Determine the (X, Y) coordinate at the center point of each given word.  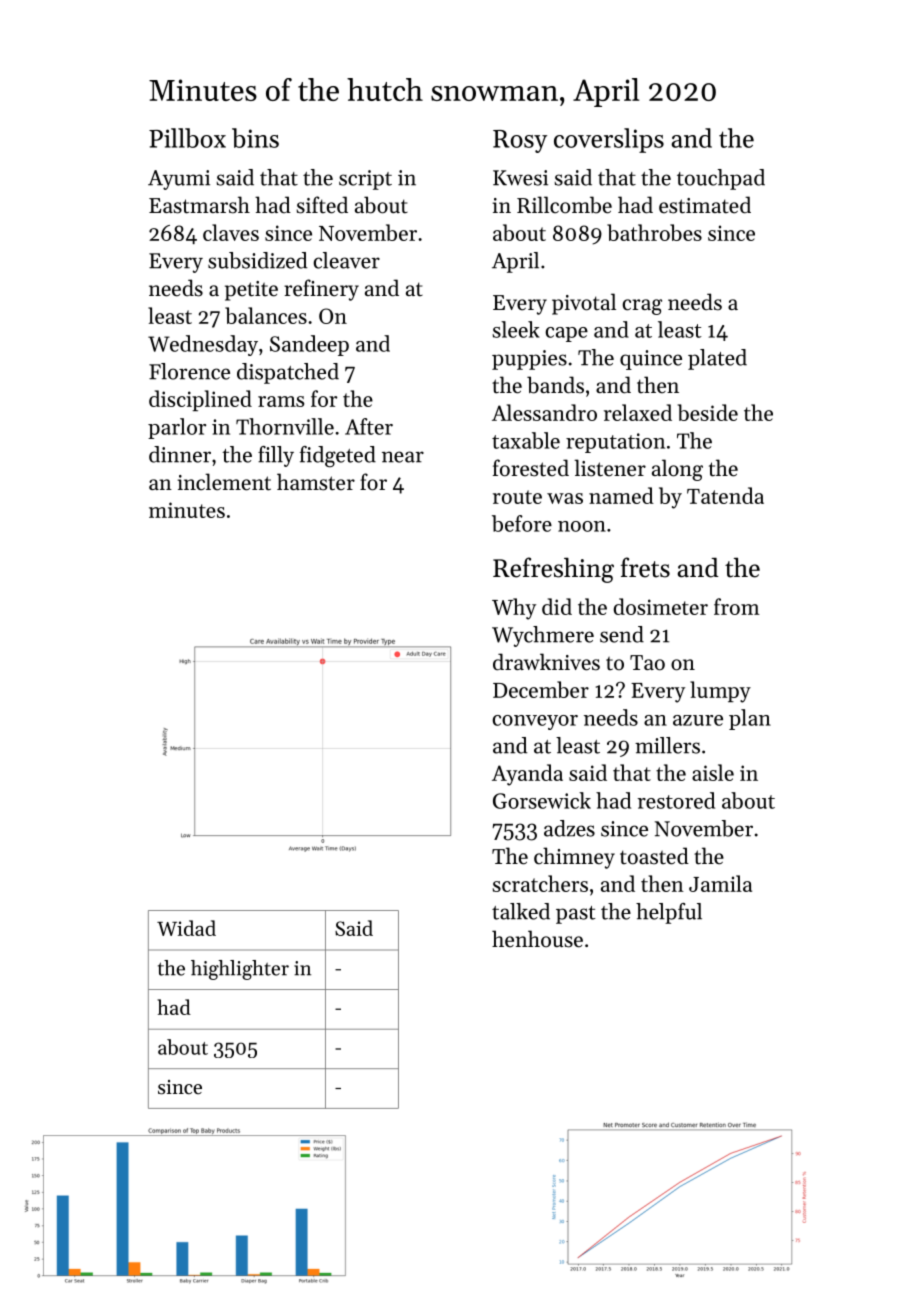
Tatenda (725, 495)
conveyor (535, 722)
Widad (186, 928)
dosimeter (660, 606)
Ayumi (179, 180)
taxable (526, 440)
